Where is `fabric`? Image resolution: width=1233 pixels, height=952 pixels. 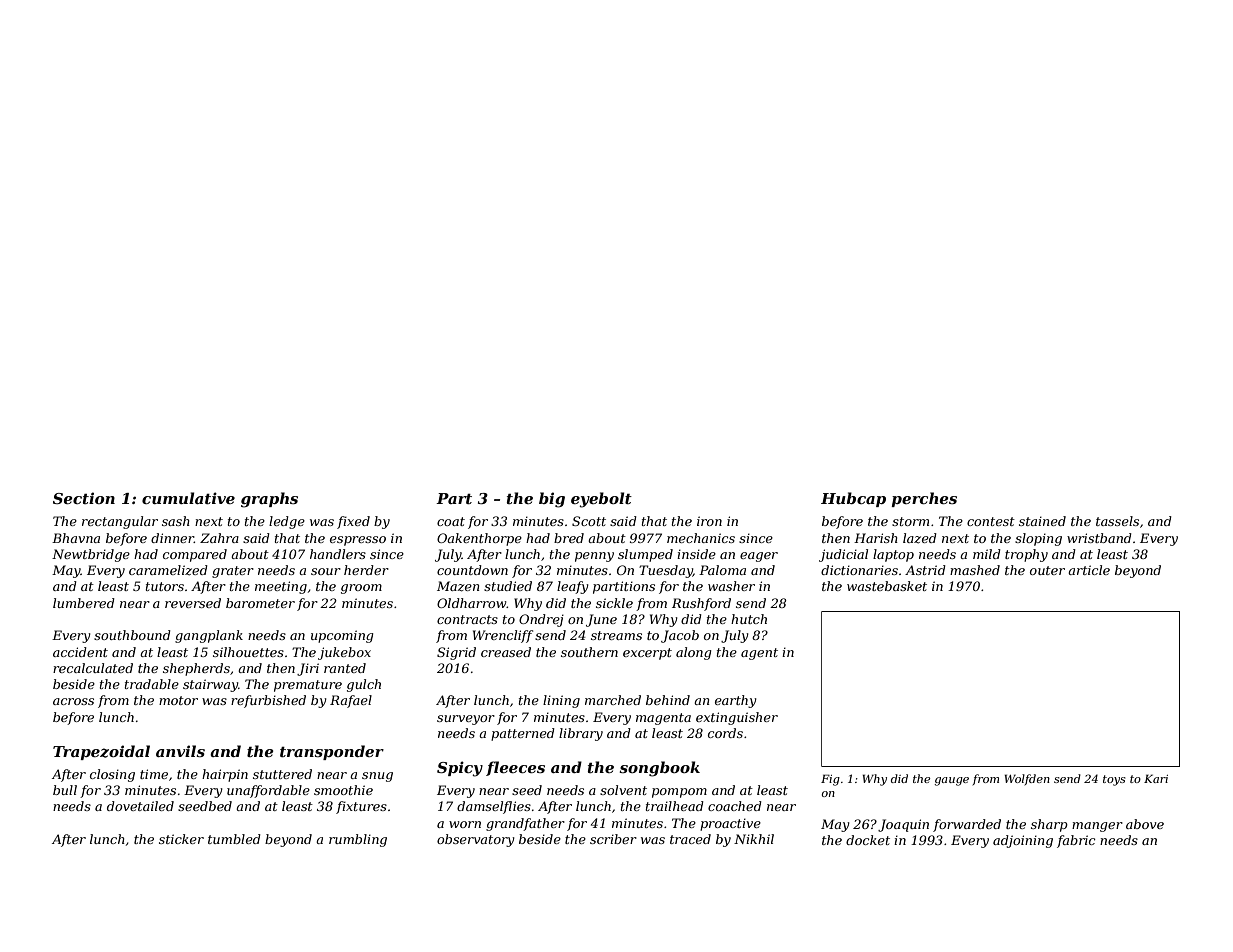
fabric is located at coordinates (1076, 841).
